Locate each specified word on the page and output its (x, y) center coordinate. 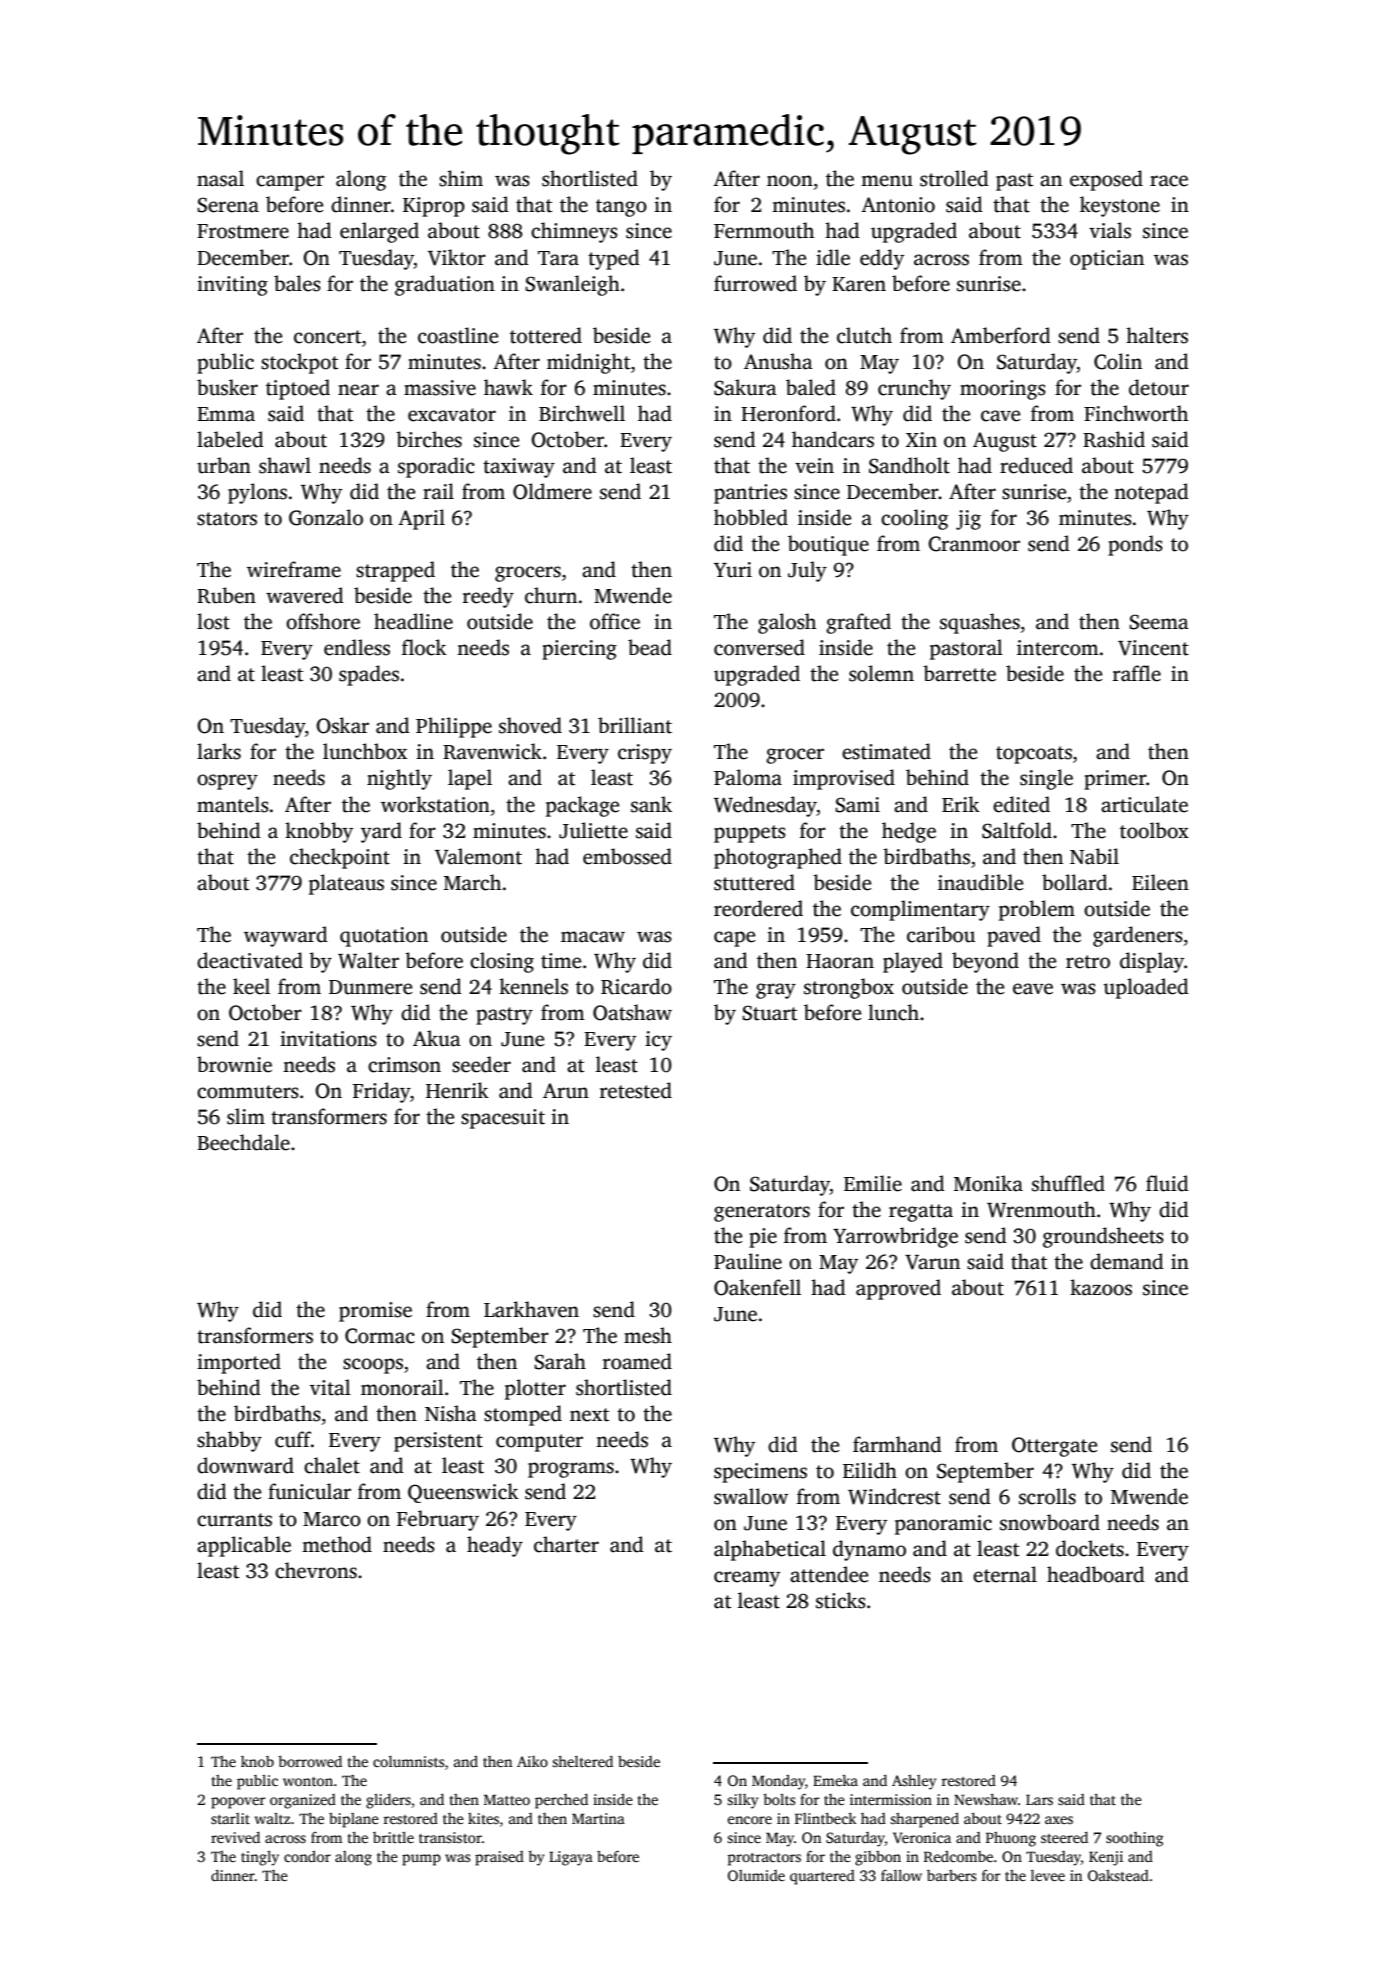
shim (461, 178)
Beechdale (243, 1142)
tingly (260, 1858)
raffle (1137, 673)
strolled (954, 178)
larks (219, 751)
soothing (1134, 1839)
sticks (841, 1600)
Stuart (769, 1013)
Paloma (748, 777)
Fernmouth (764, 230)
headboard (1096, 1574)
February (438, 1520)
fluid (1167, 1183)
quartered (822, 1877)
